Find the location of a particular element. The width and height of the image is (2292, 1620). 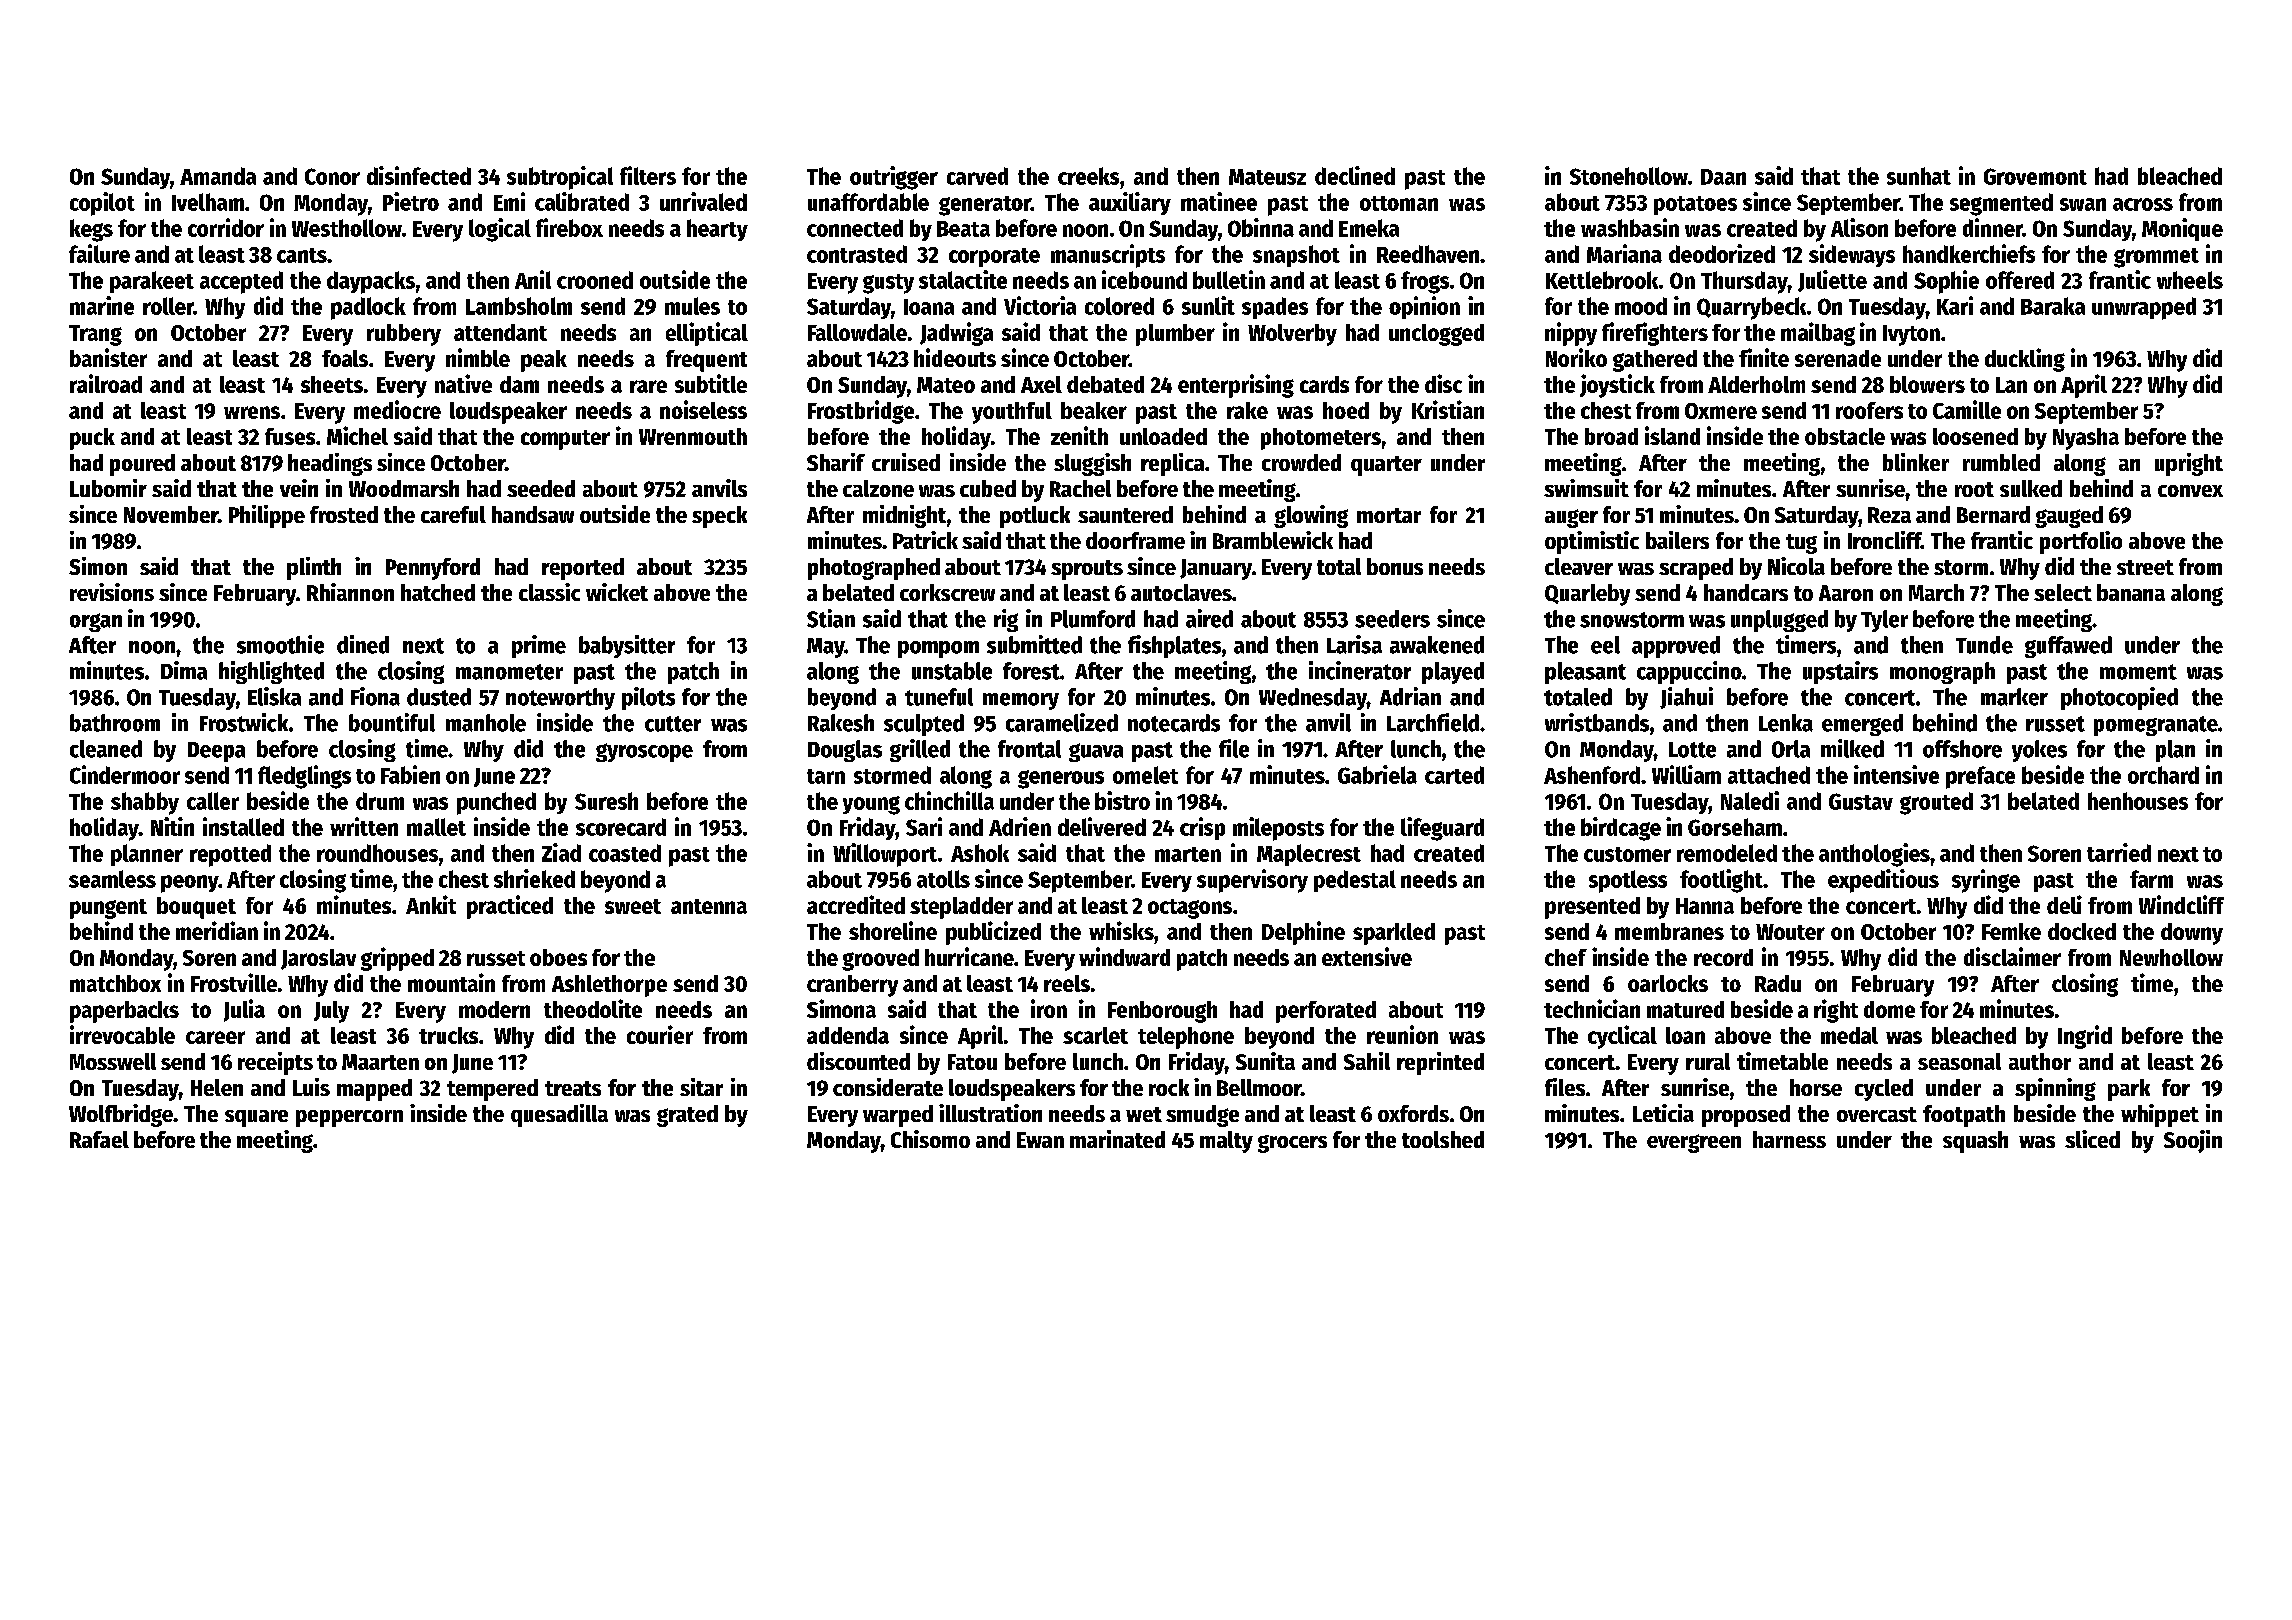

cruised is located at coordinates (906, 462).
